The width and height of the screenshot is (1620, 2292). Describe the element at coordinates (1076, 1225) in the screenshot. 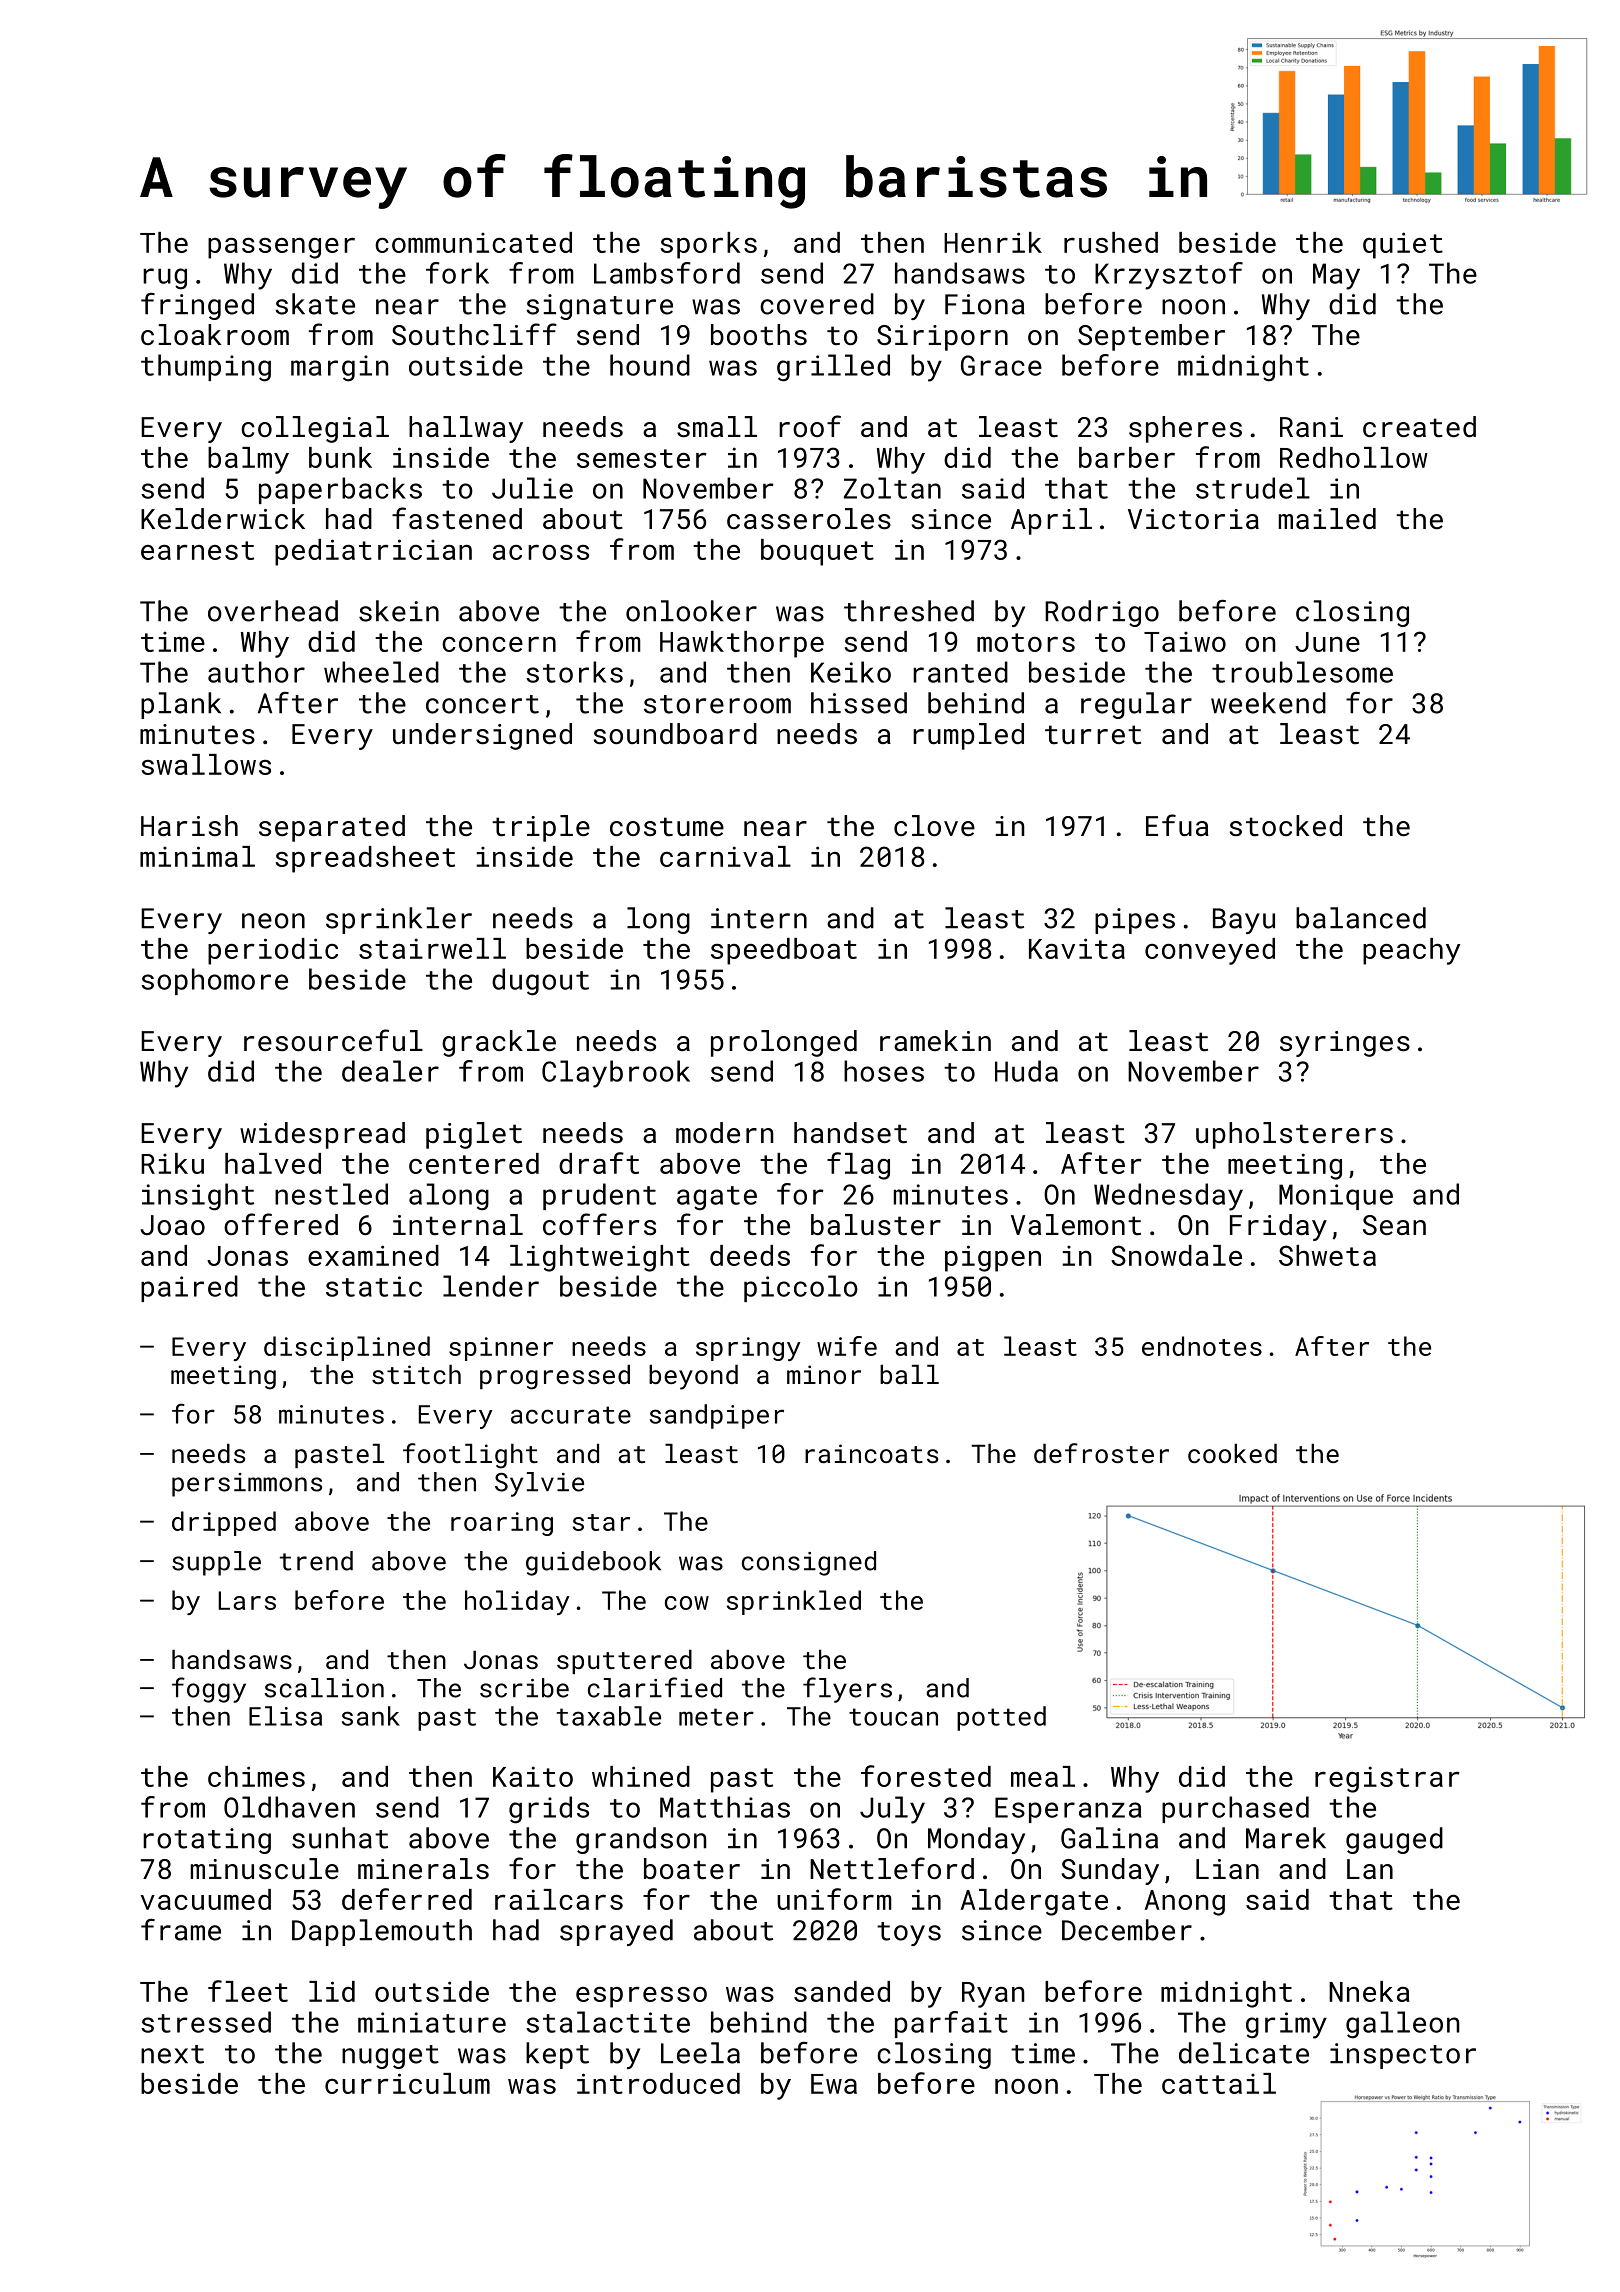

I see `Valemont` at that location.
